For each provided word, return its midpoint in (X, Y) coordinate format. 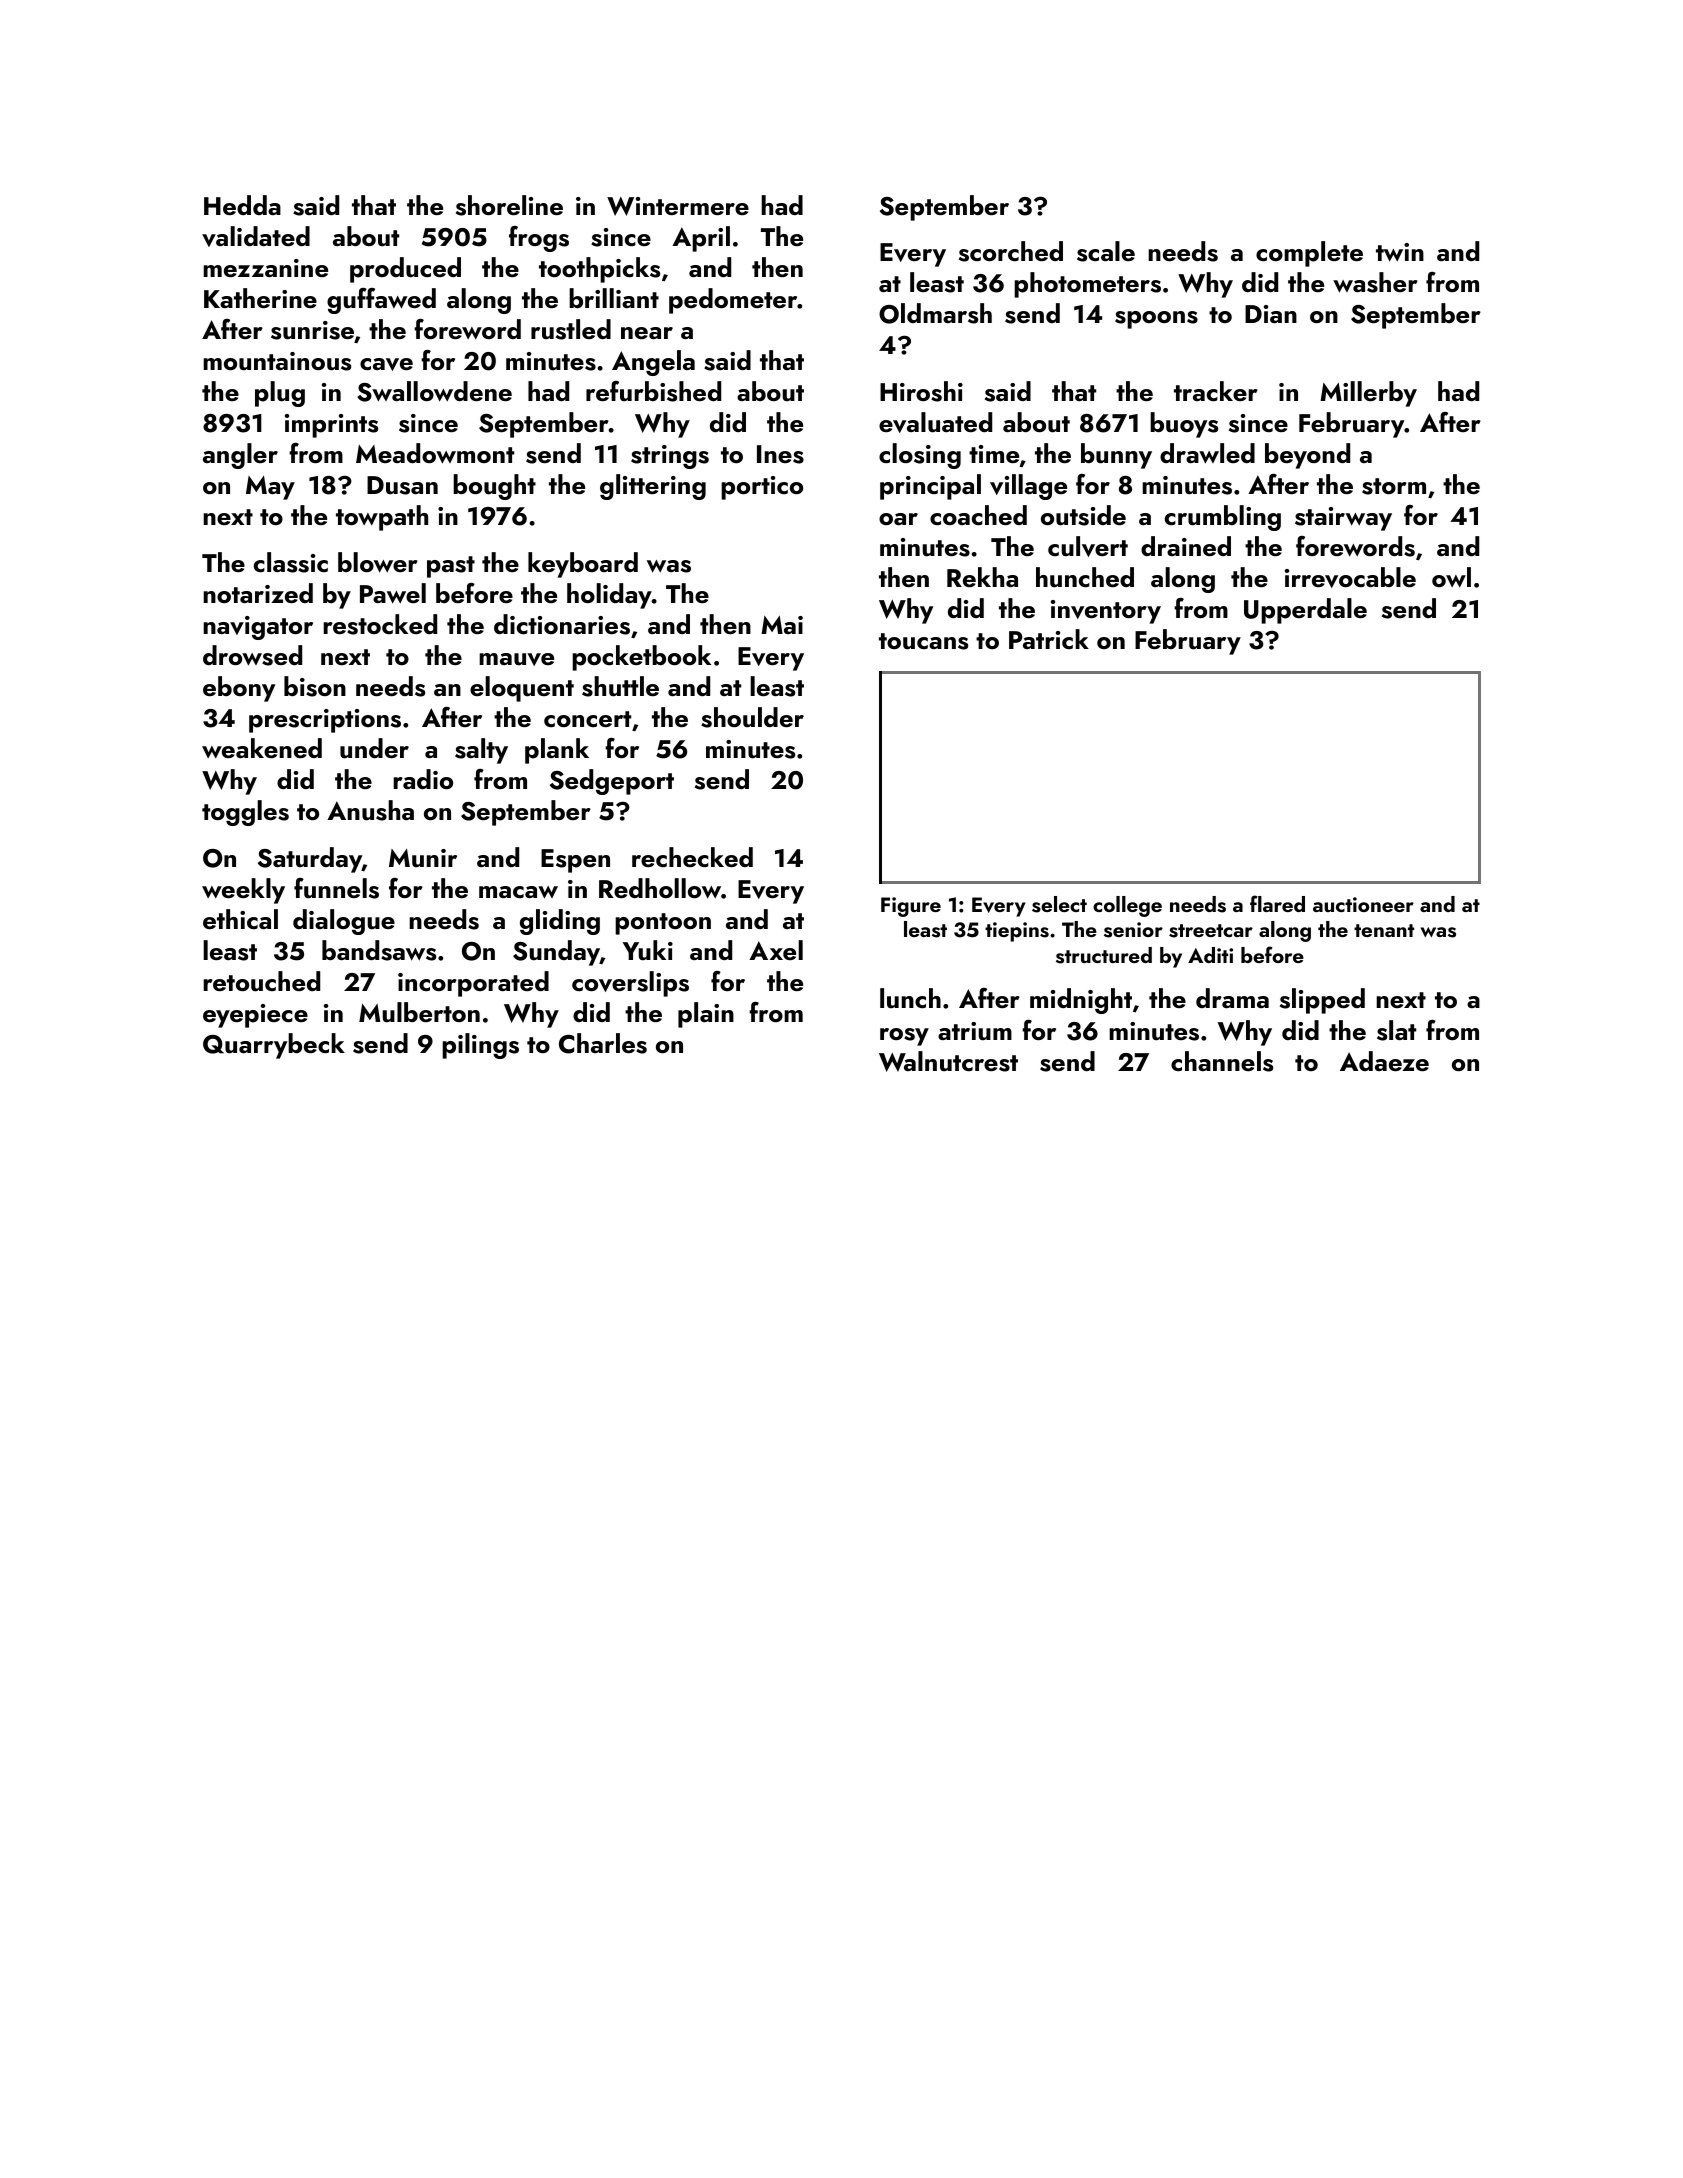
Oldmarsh (935, 313)
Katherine (260, 298)
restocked (380, 624)
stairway (1343, 519)
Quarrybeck (274, 1046)
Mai (782, 625)
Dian (1271, 314)
